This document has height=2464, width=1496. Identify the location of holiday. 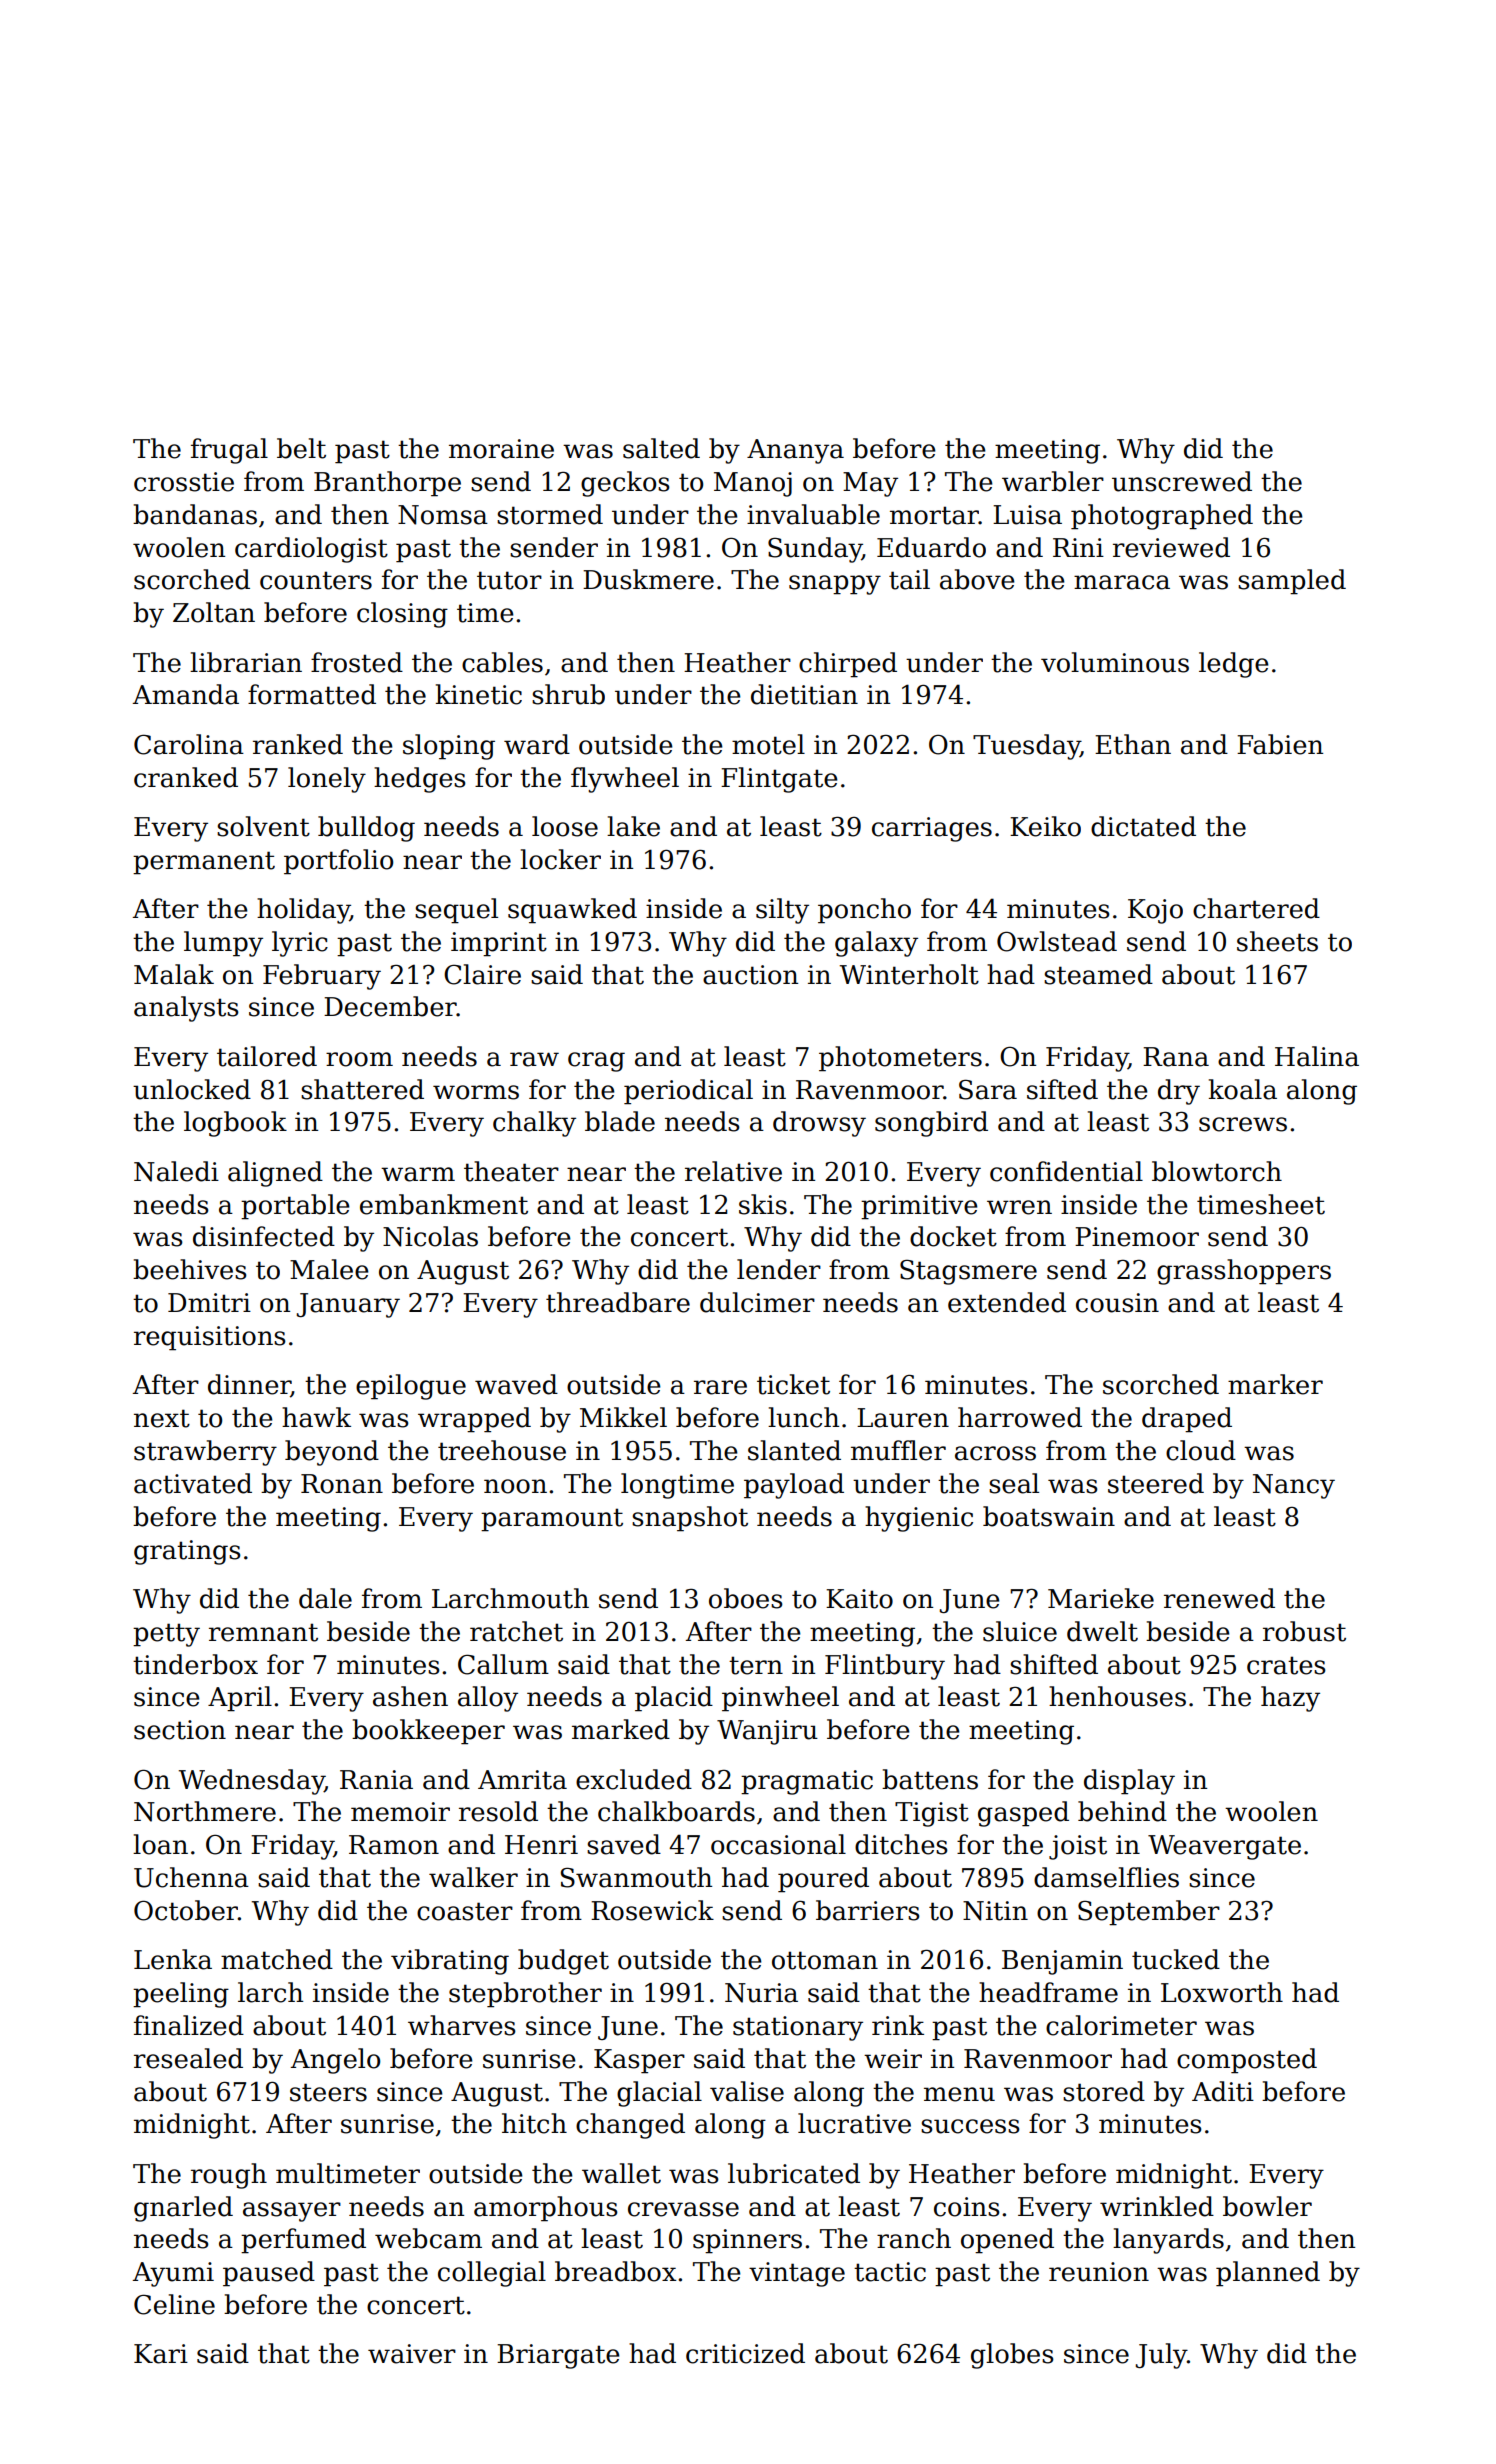
(303, 911).
